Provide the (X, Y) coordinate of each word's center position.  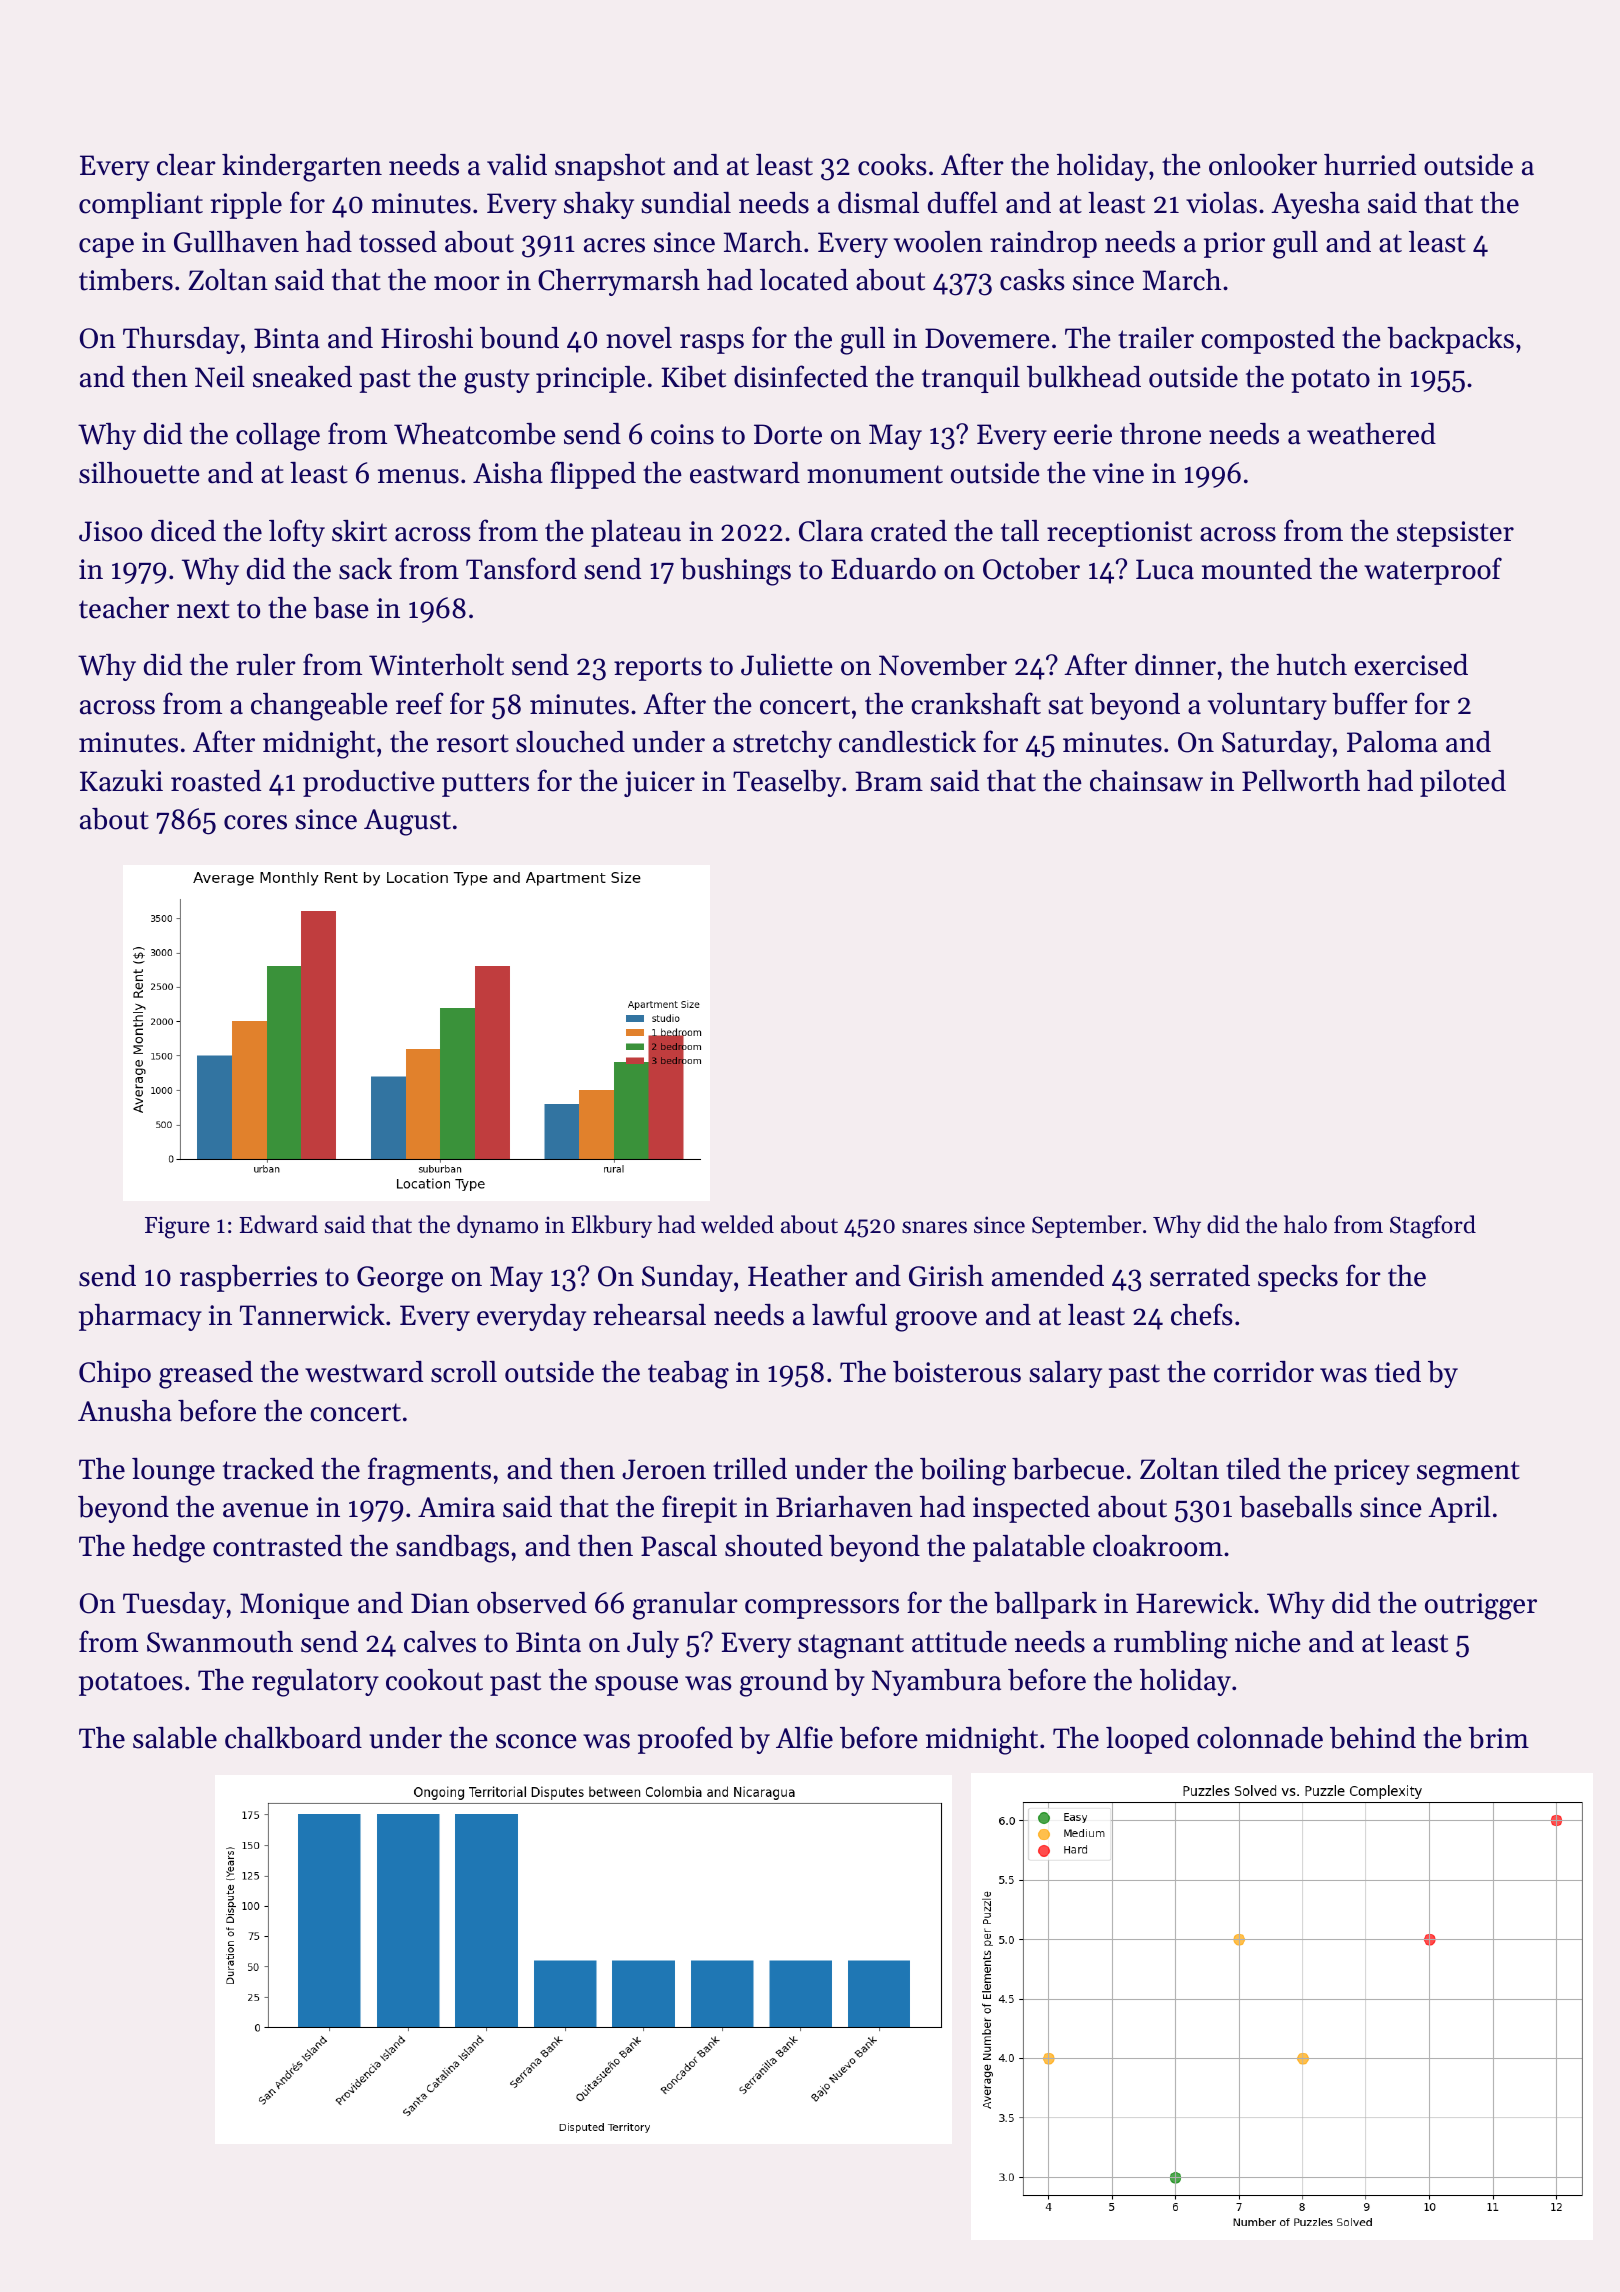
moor (467, 283)
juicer (659, 784)
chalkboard (293, 1738)
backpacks (1450, 340)
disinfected (801, 376)
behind (1373, 1738)
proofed (685, 1740)
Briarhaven (844, 1507)
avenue (265, 1510)
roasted (216, 781)
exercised (1411, 665)
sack (365, 569)
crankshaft (976, 703)
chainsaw (1146, 781)
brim (1498, 1738)
